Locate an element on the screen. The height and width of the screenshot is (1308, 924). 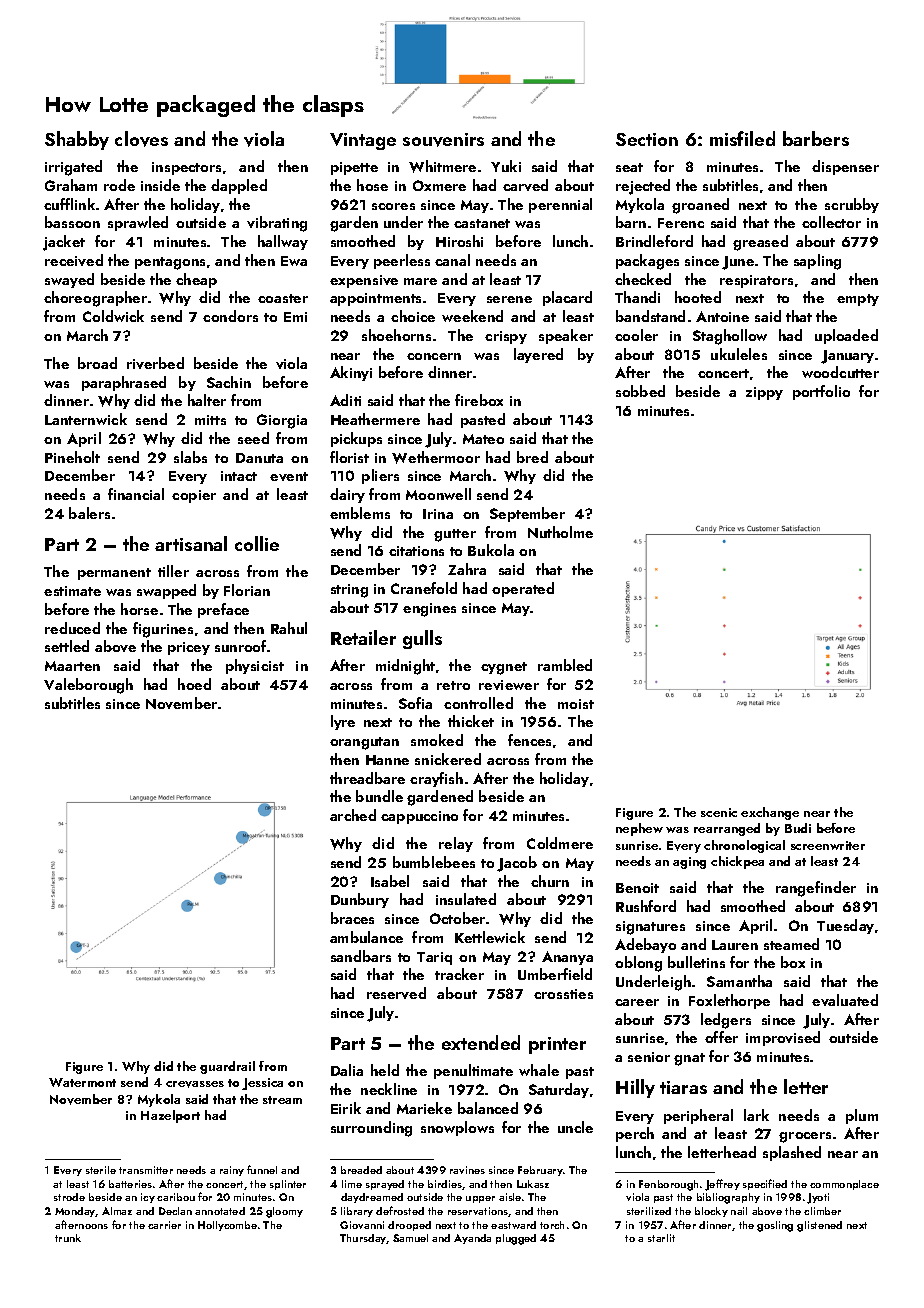
uploaded is located at coordinates (846, 336).
